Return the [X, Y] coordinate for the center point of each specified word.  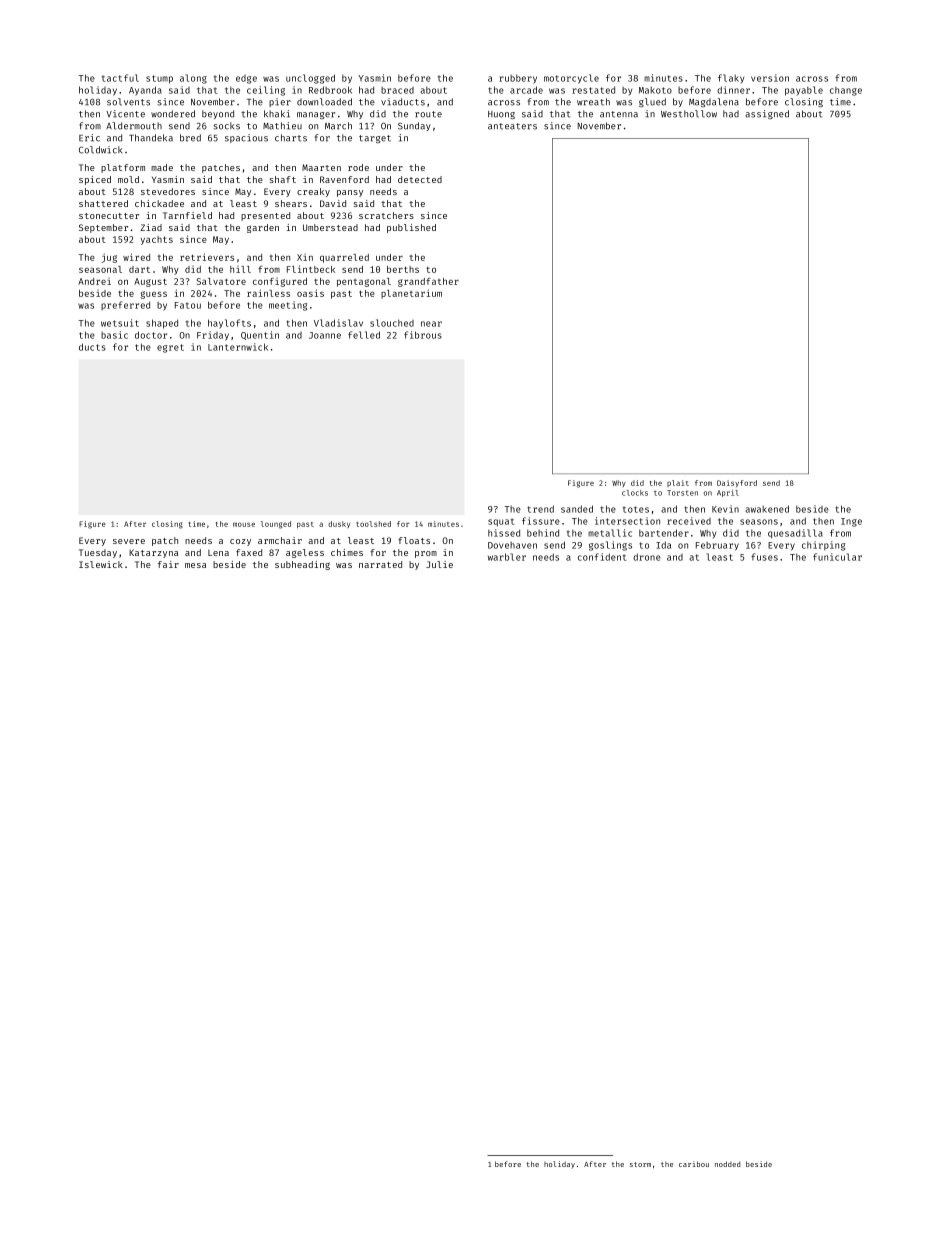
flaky [731, 78]
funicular [837, 557]
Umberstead [330, 227]
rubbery [518, 79]
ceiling [266, 91]
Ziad [151, 227]
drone [647, 557]
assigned [767, 114]
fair [168, 564]
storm [640, 1164]
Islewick [101, 564]
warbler [507, 557]
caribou [694, 1164]
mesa [195, 565]
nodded [727, 1164]
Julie [439, 564]
